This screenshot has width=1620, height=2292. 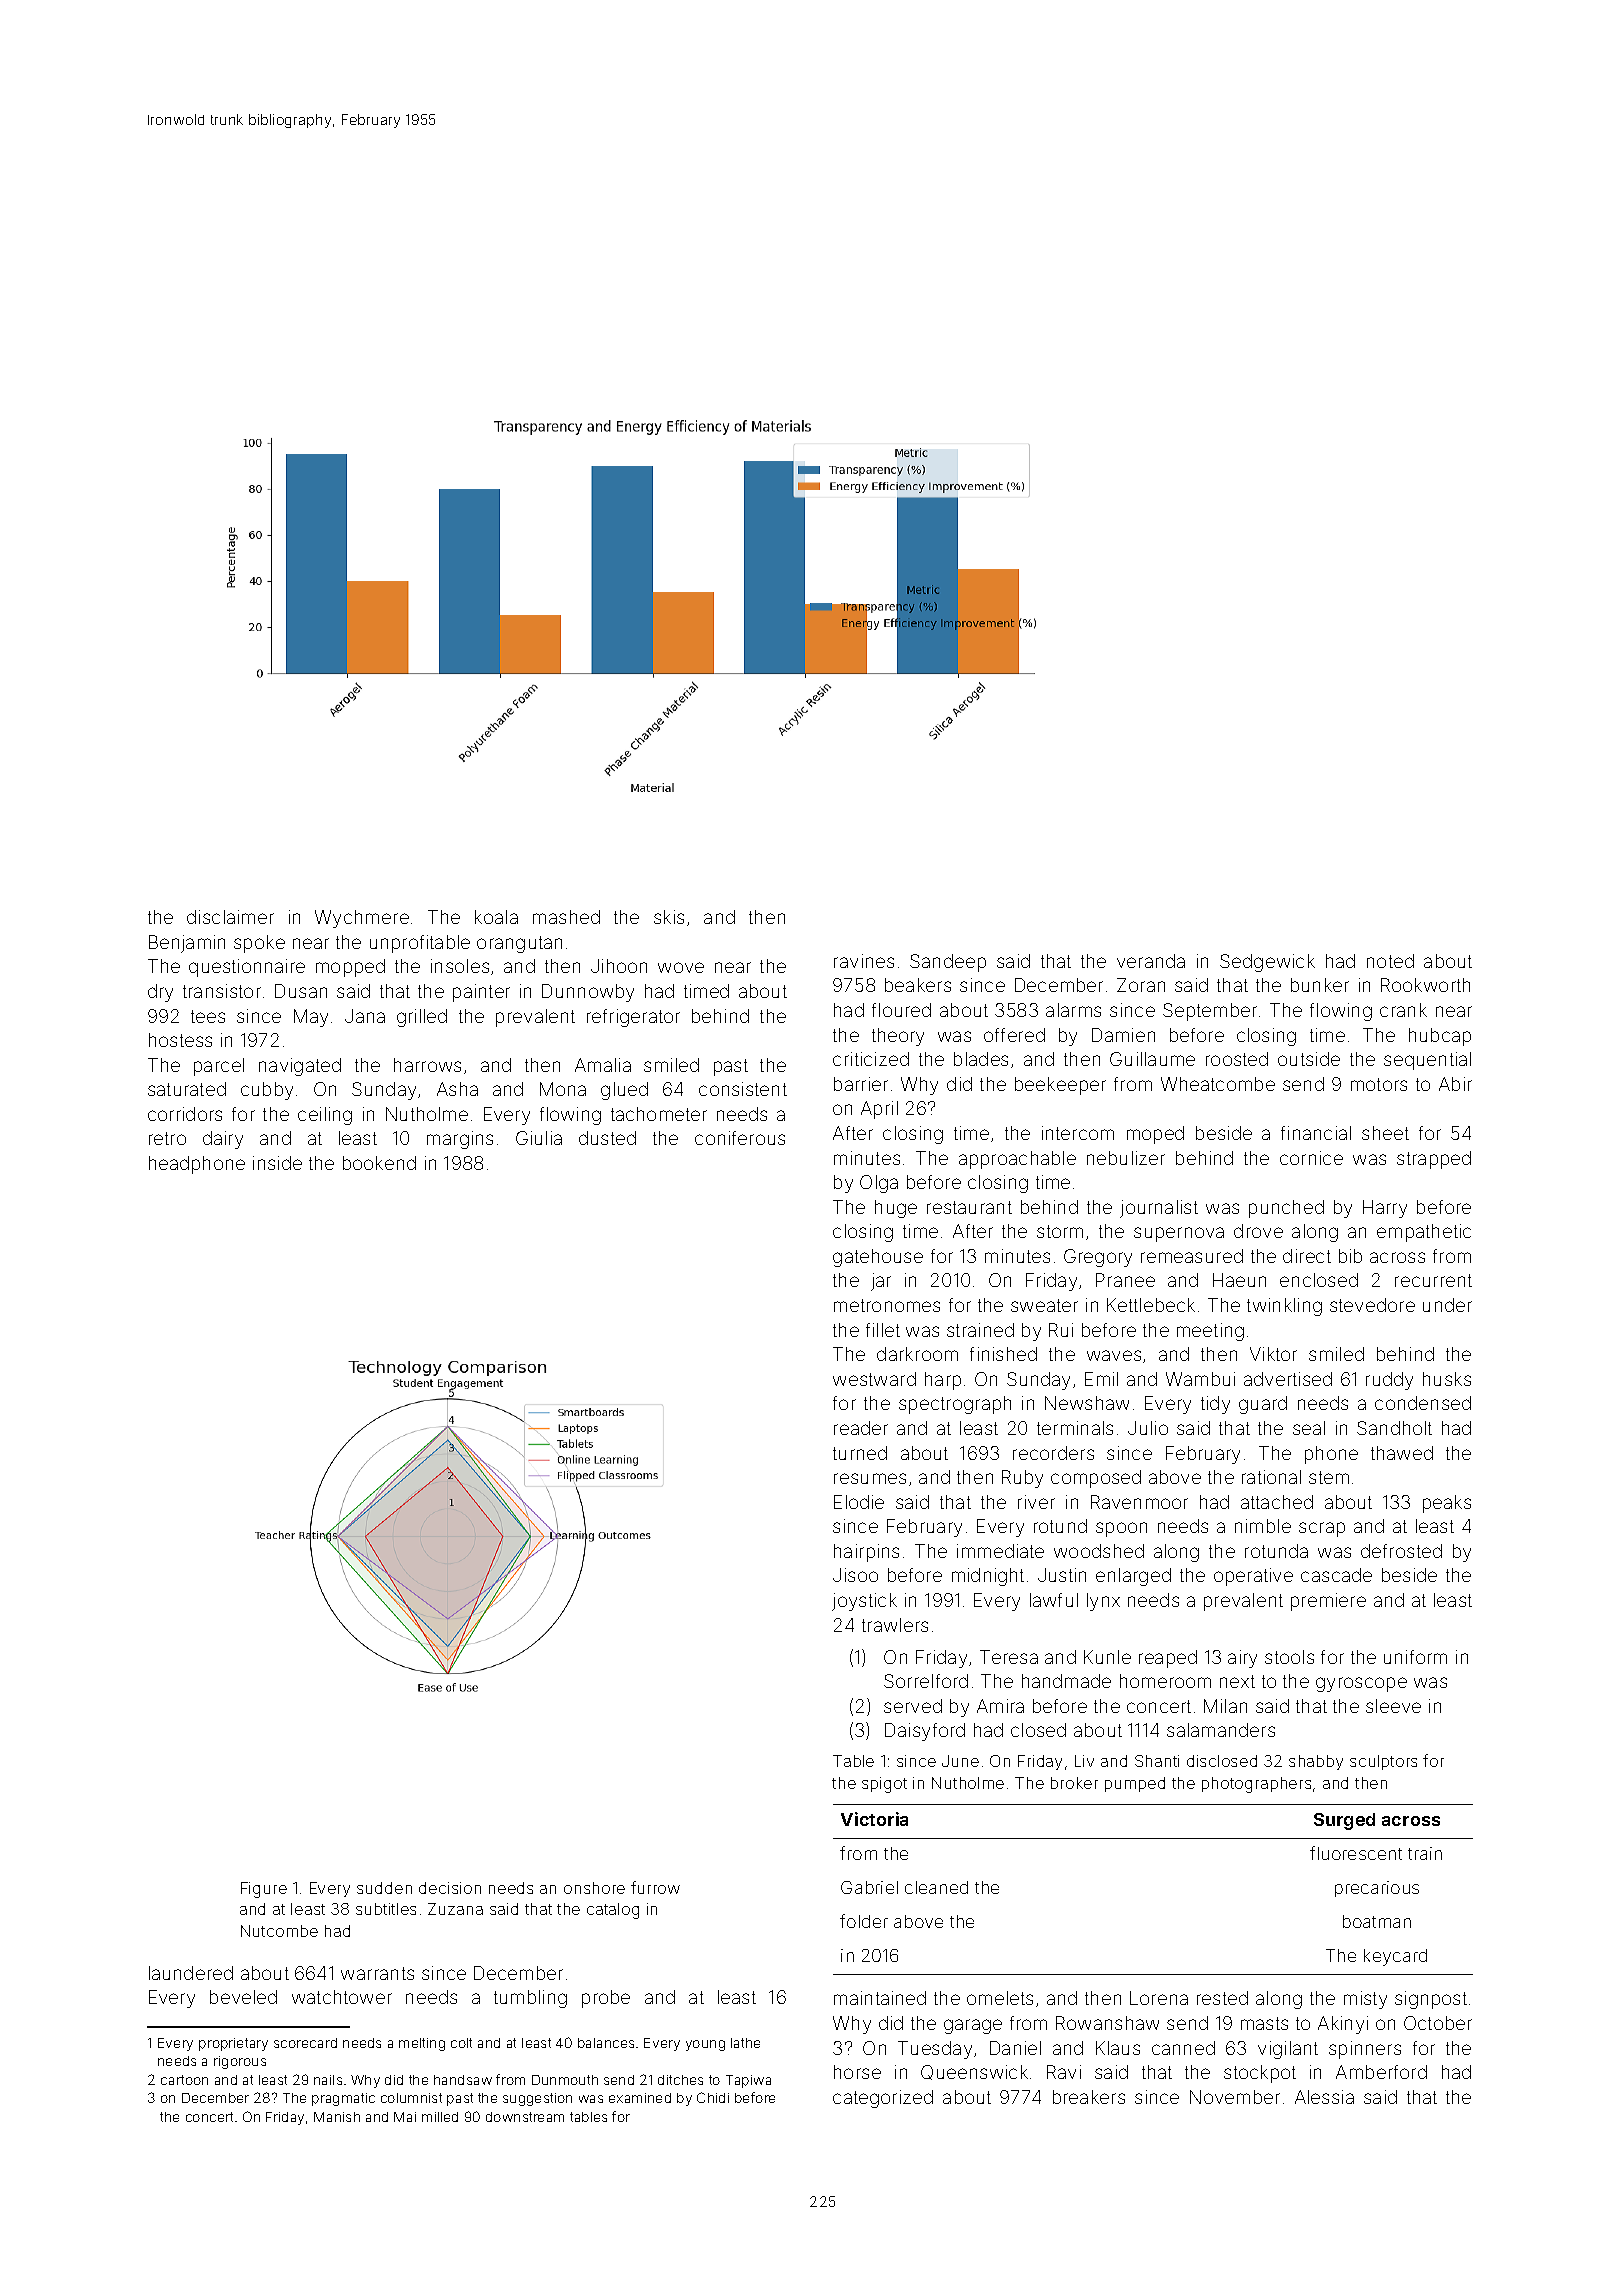 I want to click on disclaimer, so click(x=230, y=917).
